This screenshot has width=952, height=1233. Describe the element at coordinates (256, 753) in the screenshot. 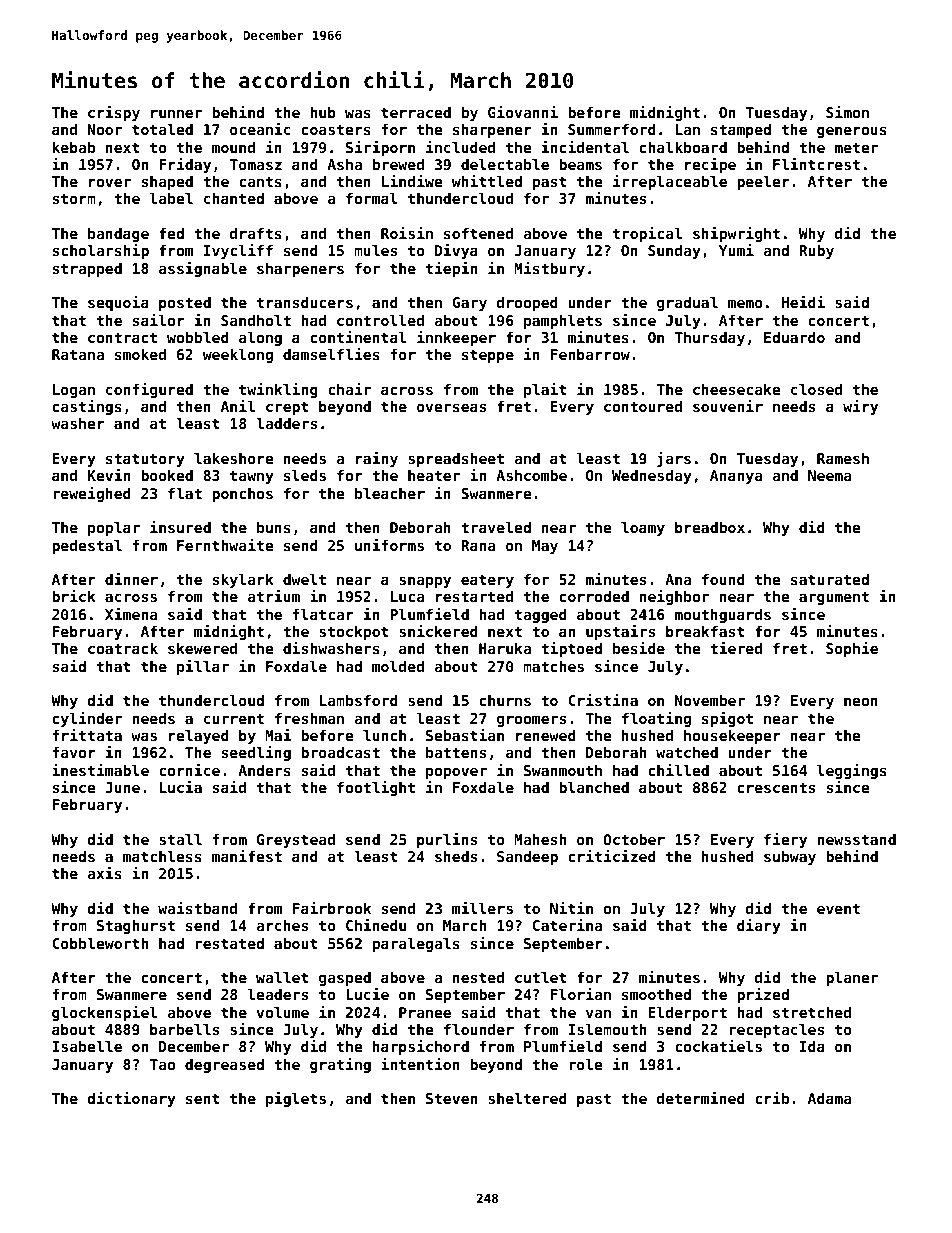

I see `seedling` at that location.
